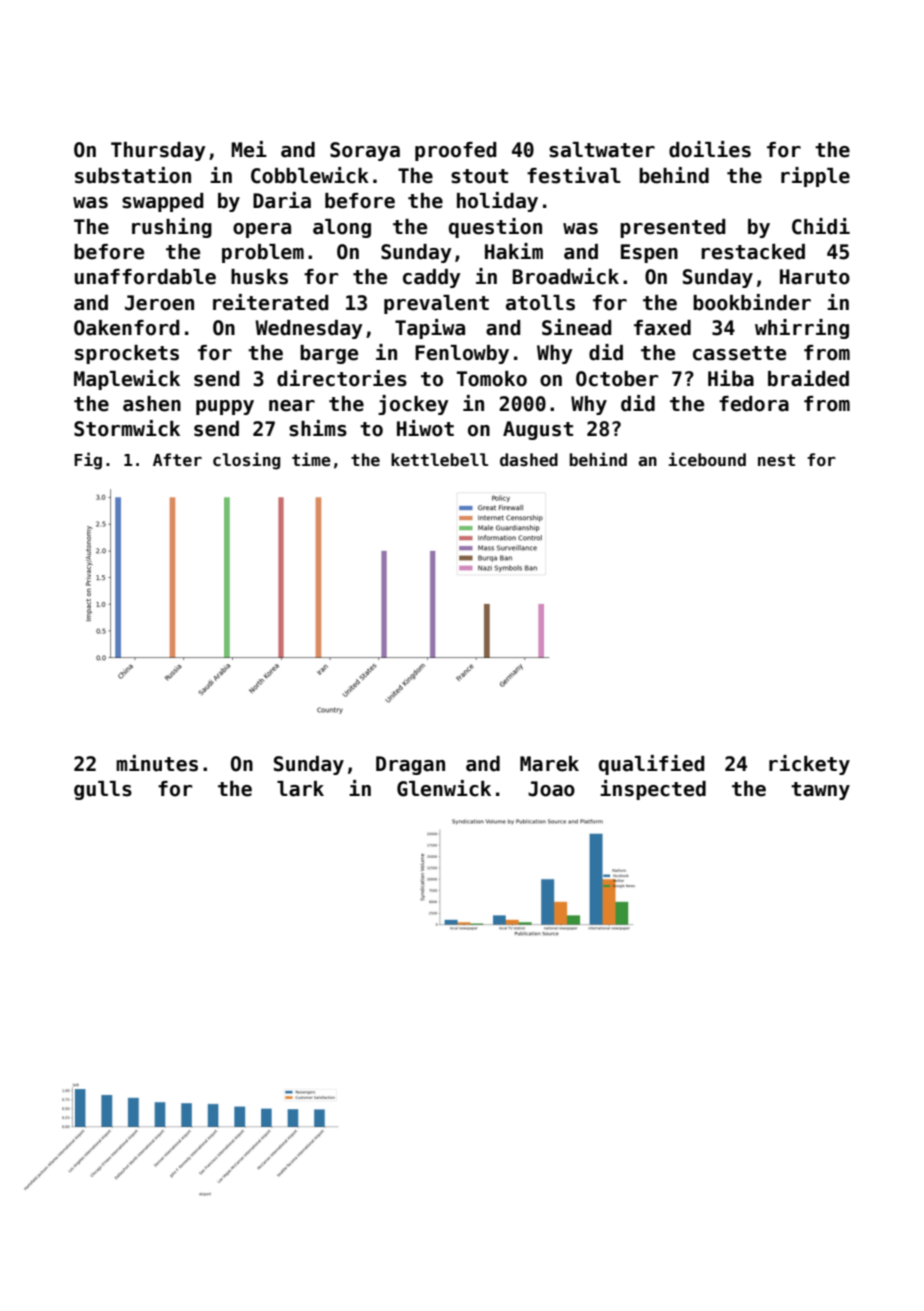 This document has width=924, height=1311. I want to click on proofed, so click(456, 151).
